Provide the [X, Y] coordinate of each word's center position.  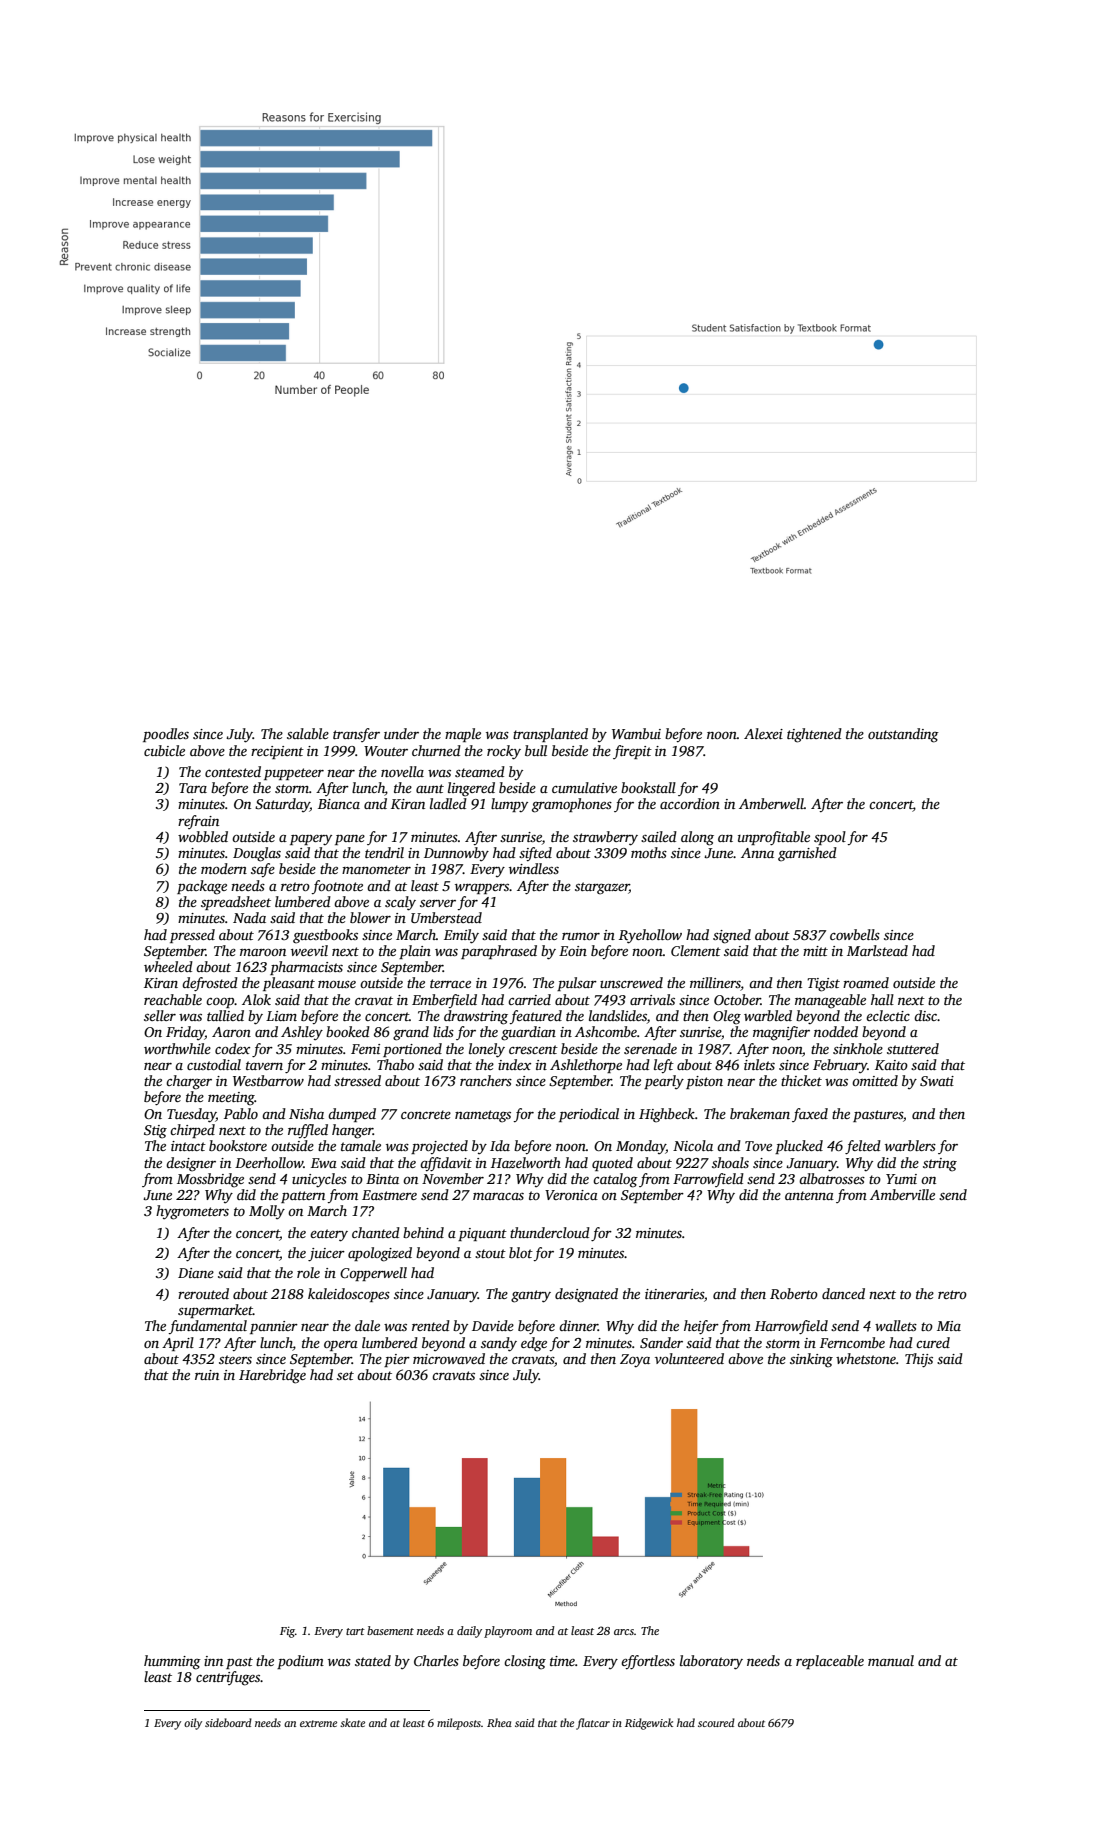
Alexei [763, 733]
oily [193, 1724]
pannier [274, 1327]
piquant [482, 1234]
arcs [624, 1632]
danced [843, 1293]
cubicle [164, 750]
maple [463, 735]
